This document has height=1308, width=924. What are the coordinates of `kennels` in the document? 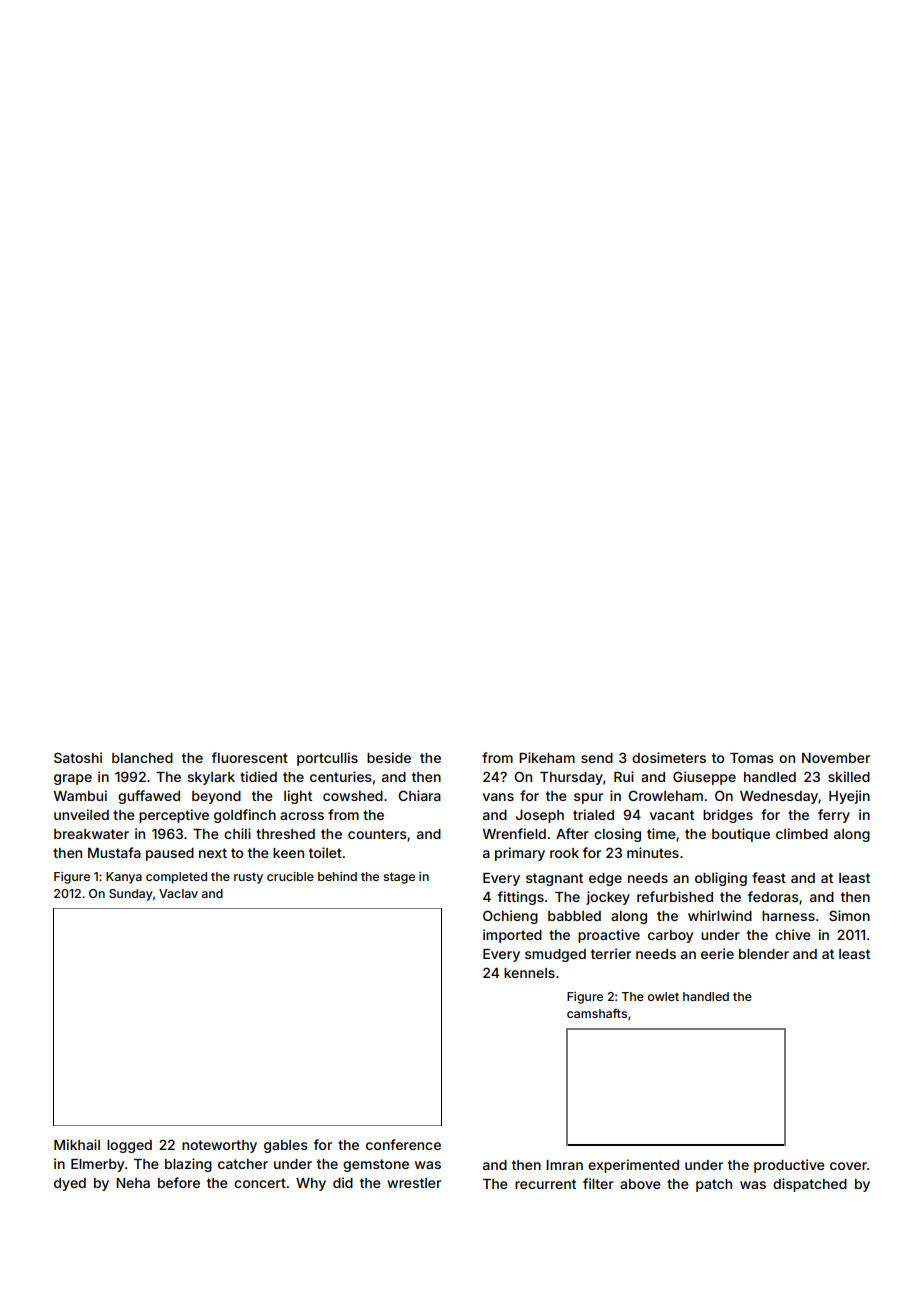 It's located at (529, 973).
